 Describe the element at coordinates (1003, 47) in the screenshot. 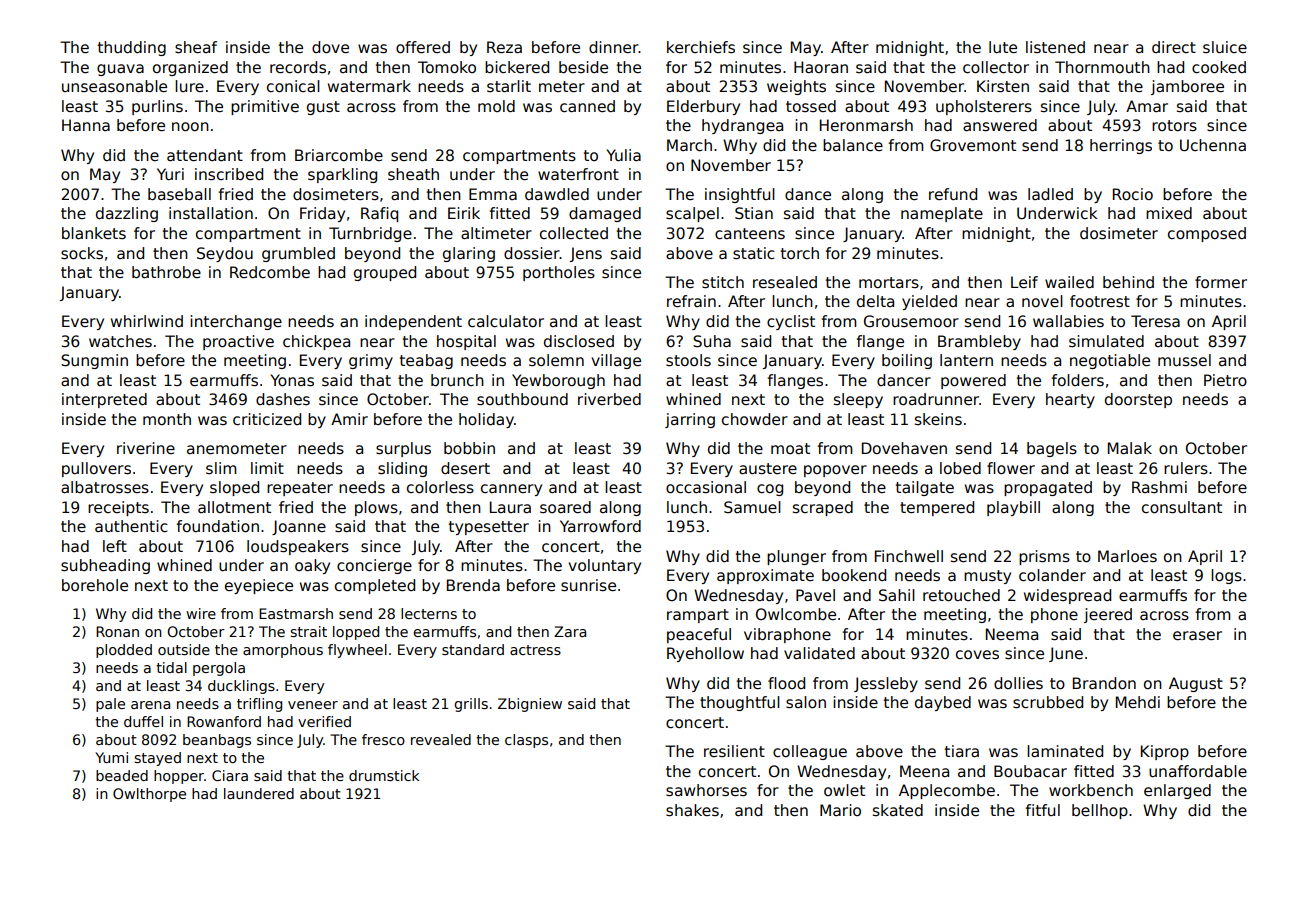

I see `lute` at that location.
